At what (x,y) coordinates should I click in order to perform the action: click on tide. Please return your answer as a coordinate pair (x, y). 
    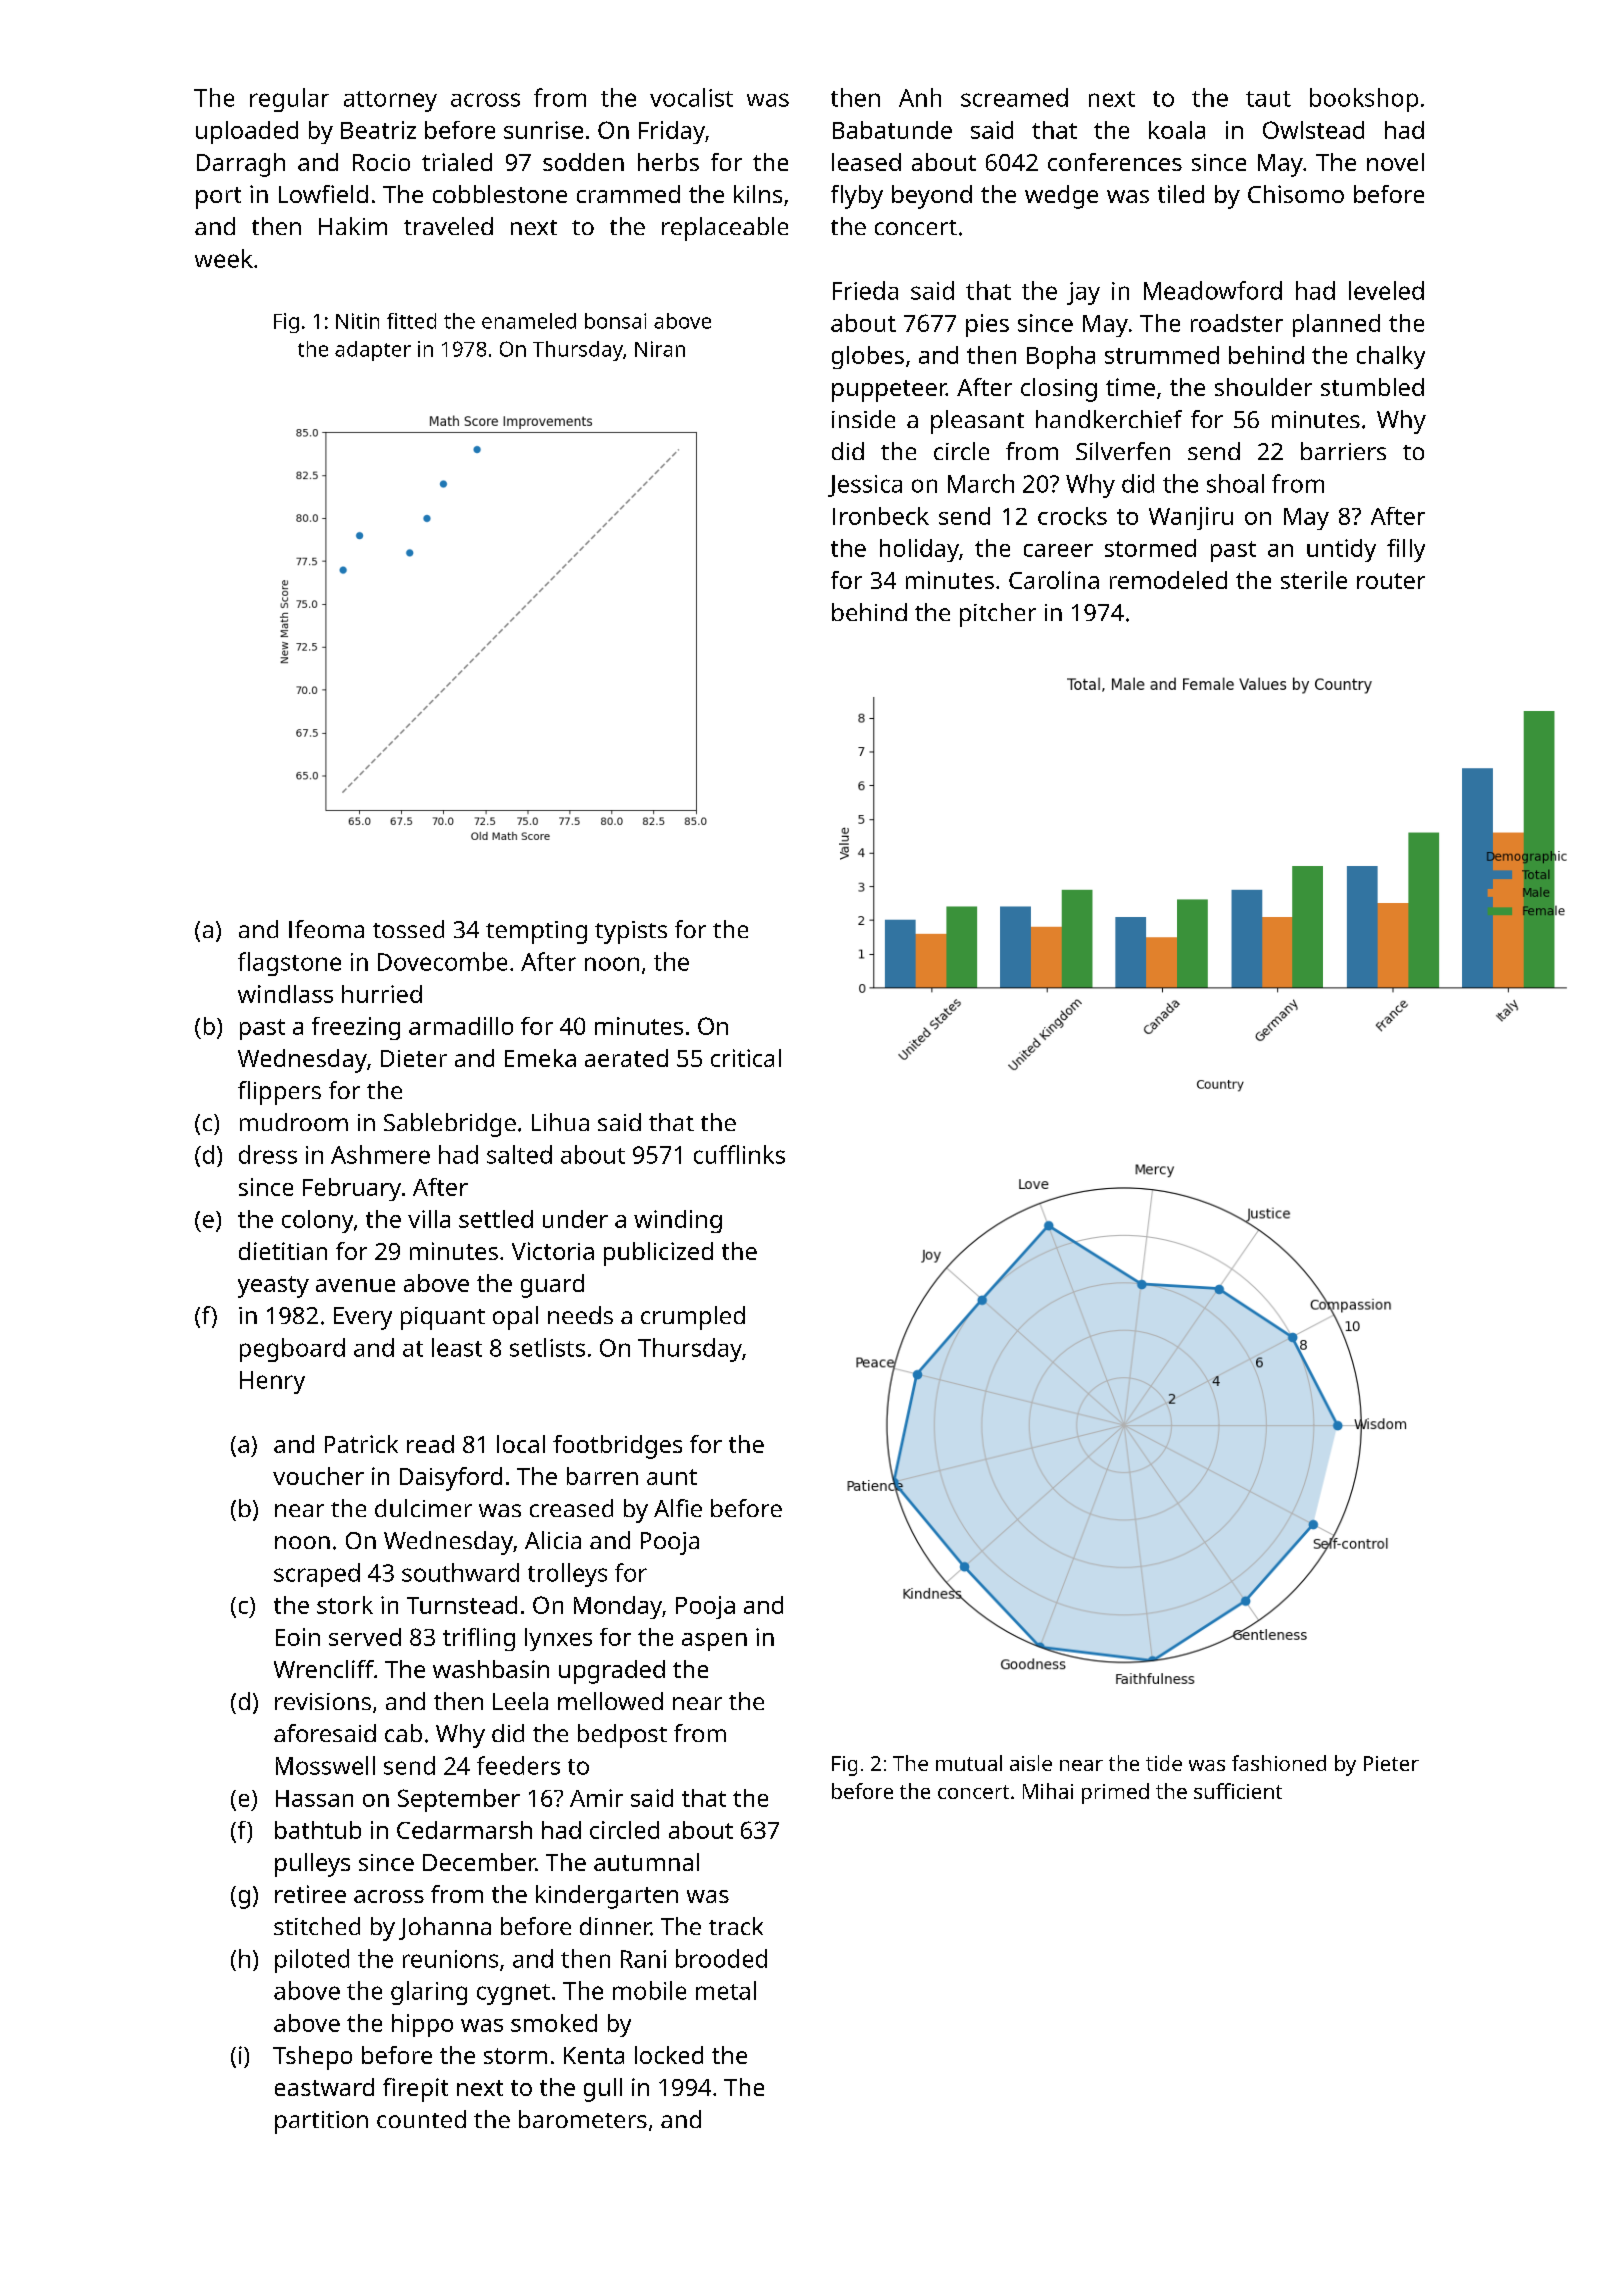
    Looking at the image, I should click on (1164, 1763).
